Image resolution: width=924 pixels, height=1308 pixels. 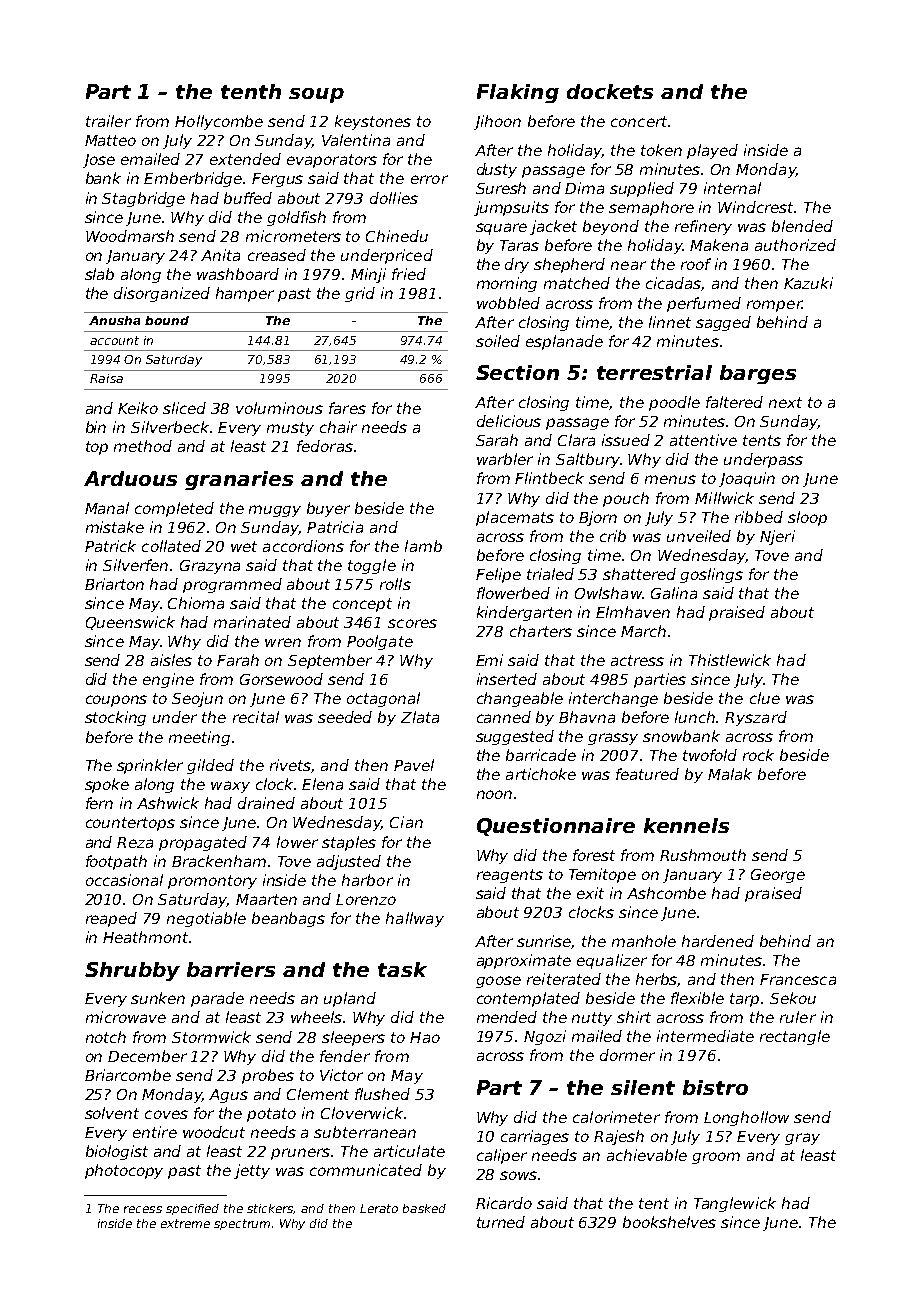 I want to click on soup, so click(x=316, y=95).
